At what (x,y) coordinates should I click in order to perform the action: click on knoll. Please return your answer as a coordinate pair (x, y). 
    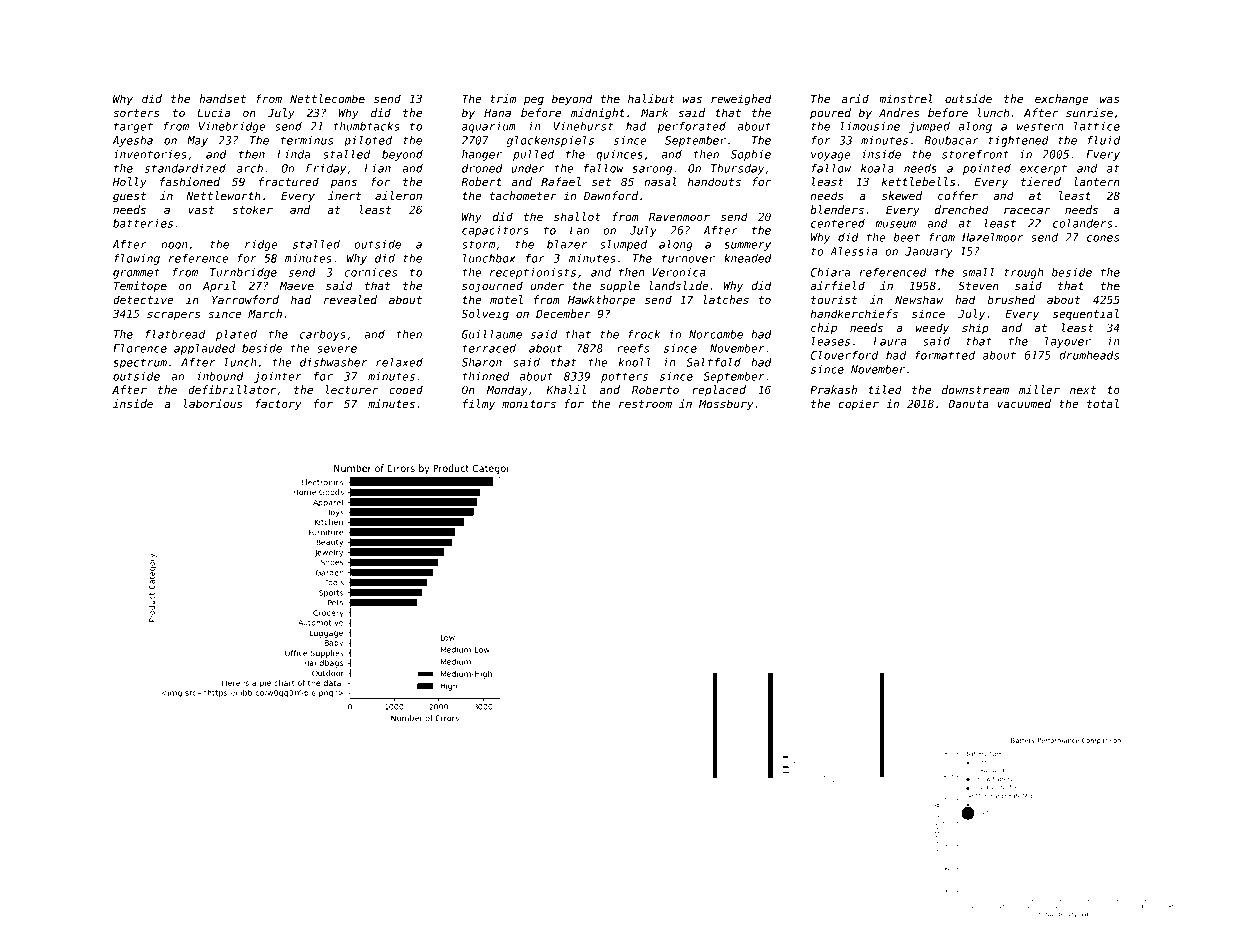
    Looking at the image, I should click on (635, 362).
